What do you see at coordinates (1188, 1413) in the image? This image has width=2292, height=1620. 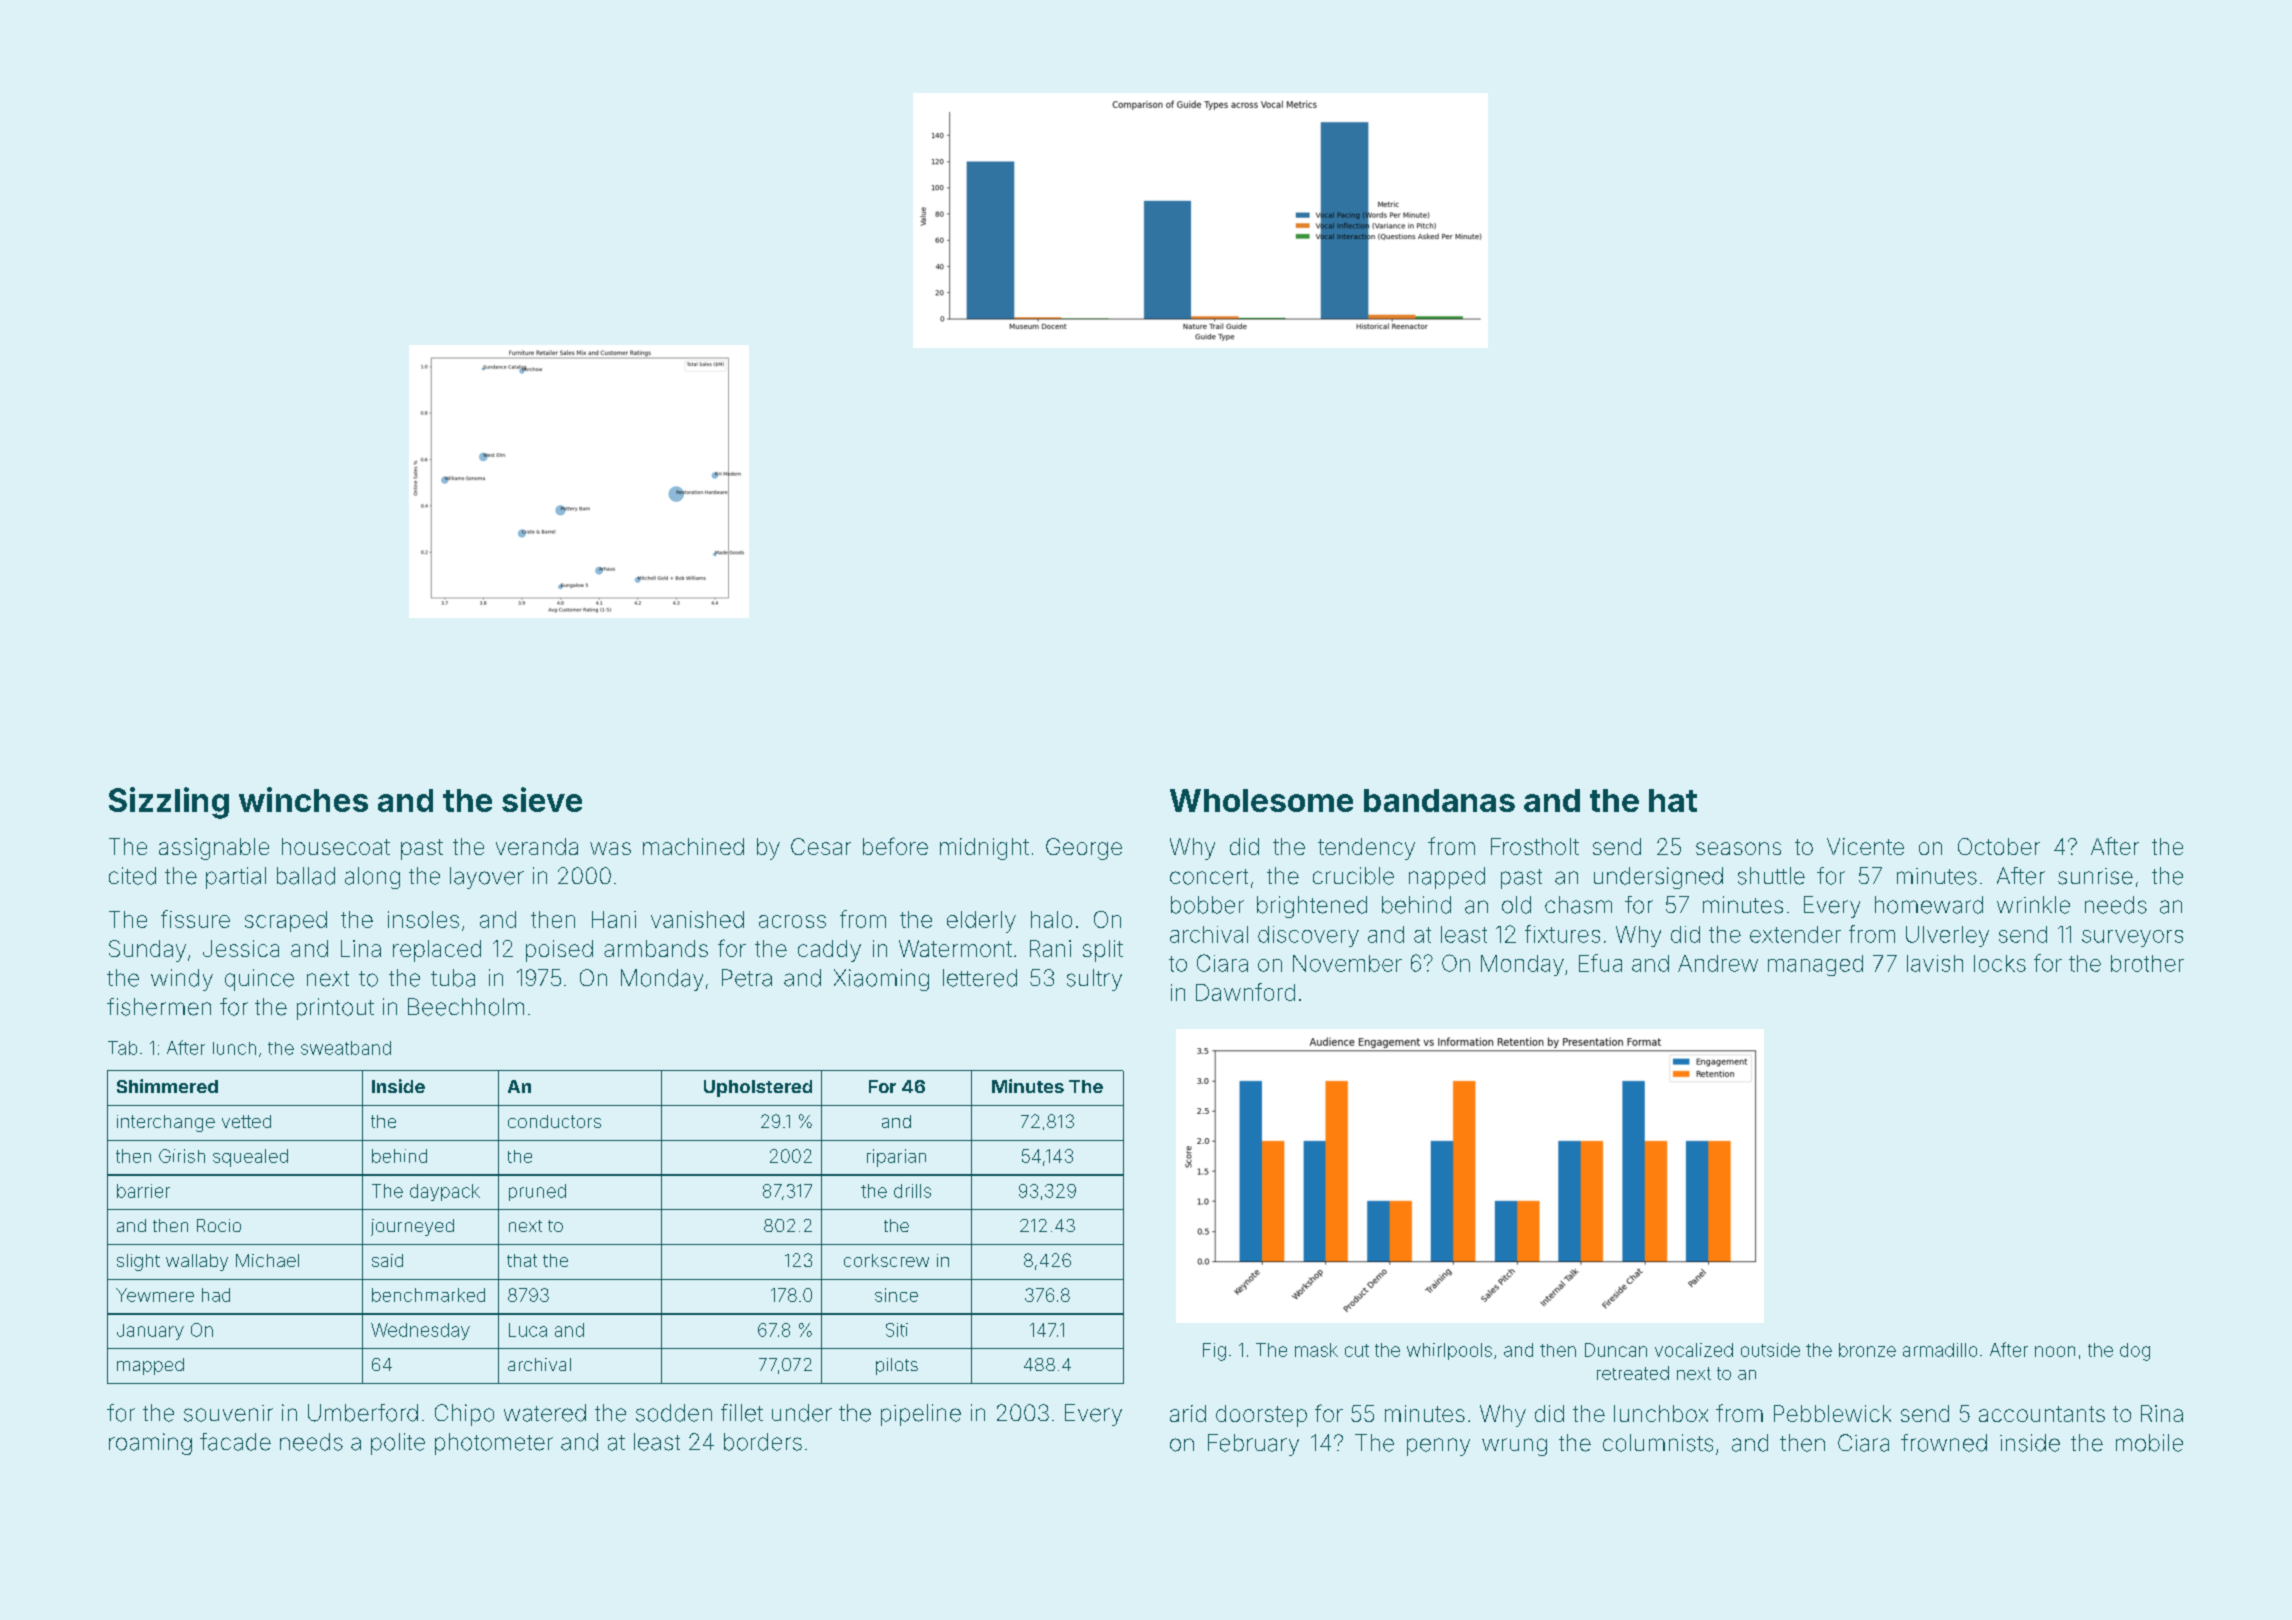 I see `arid` at bounding box center [1188, 1413].
